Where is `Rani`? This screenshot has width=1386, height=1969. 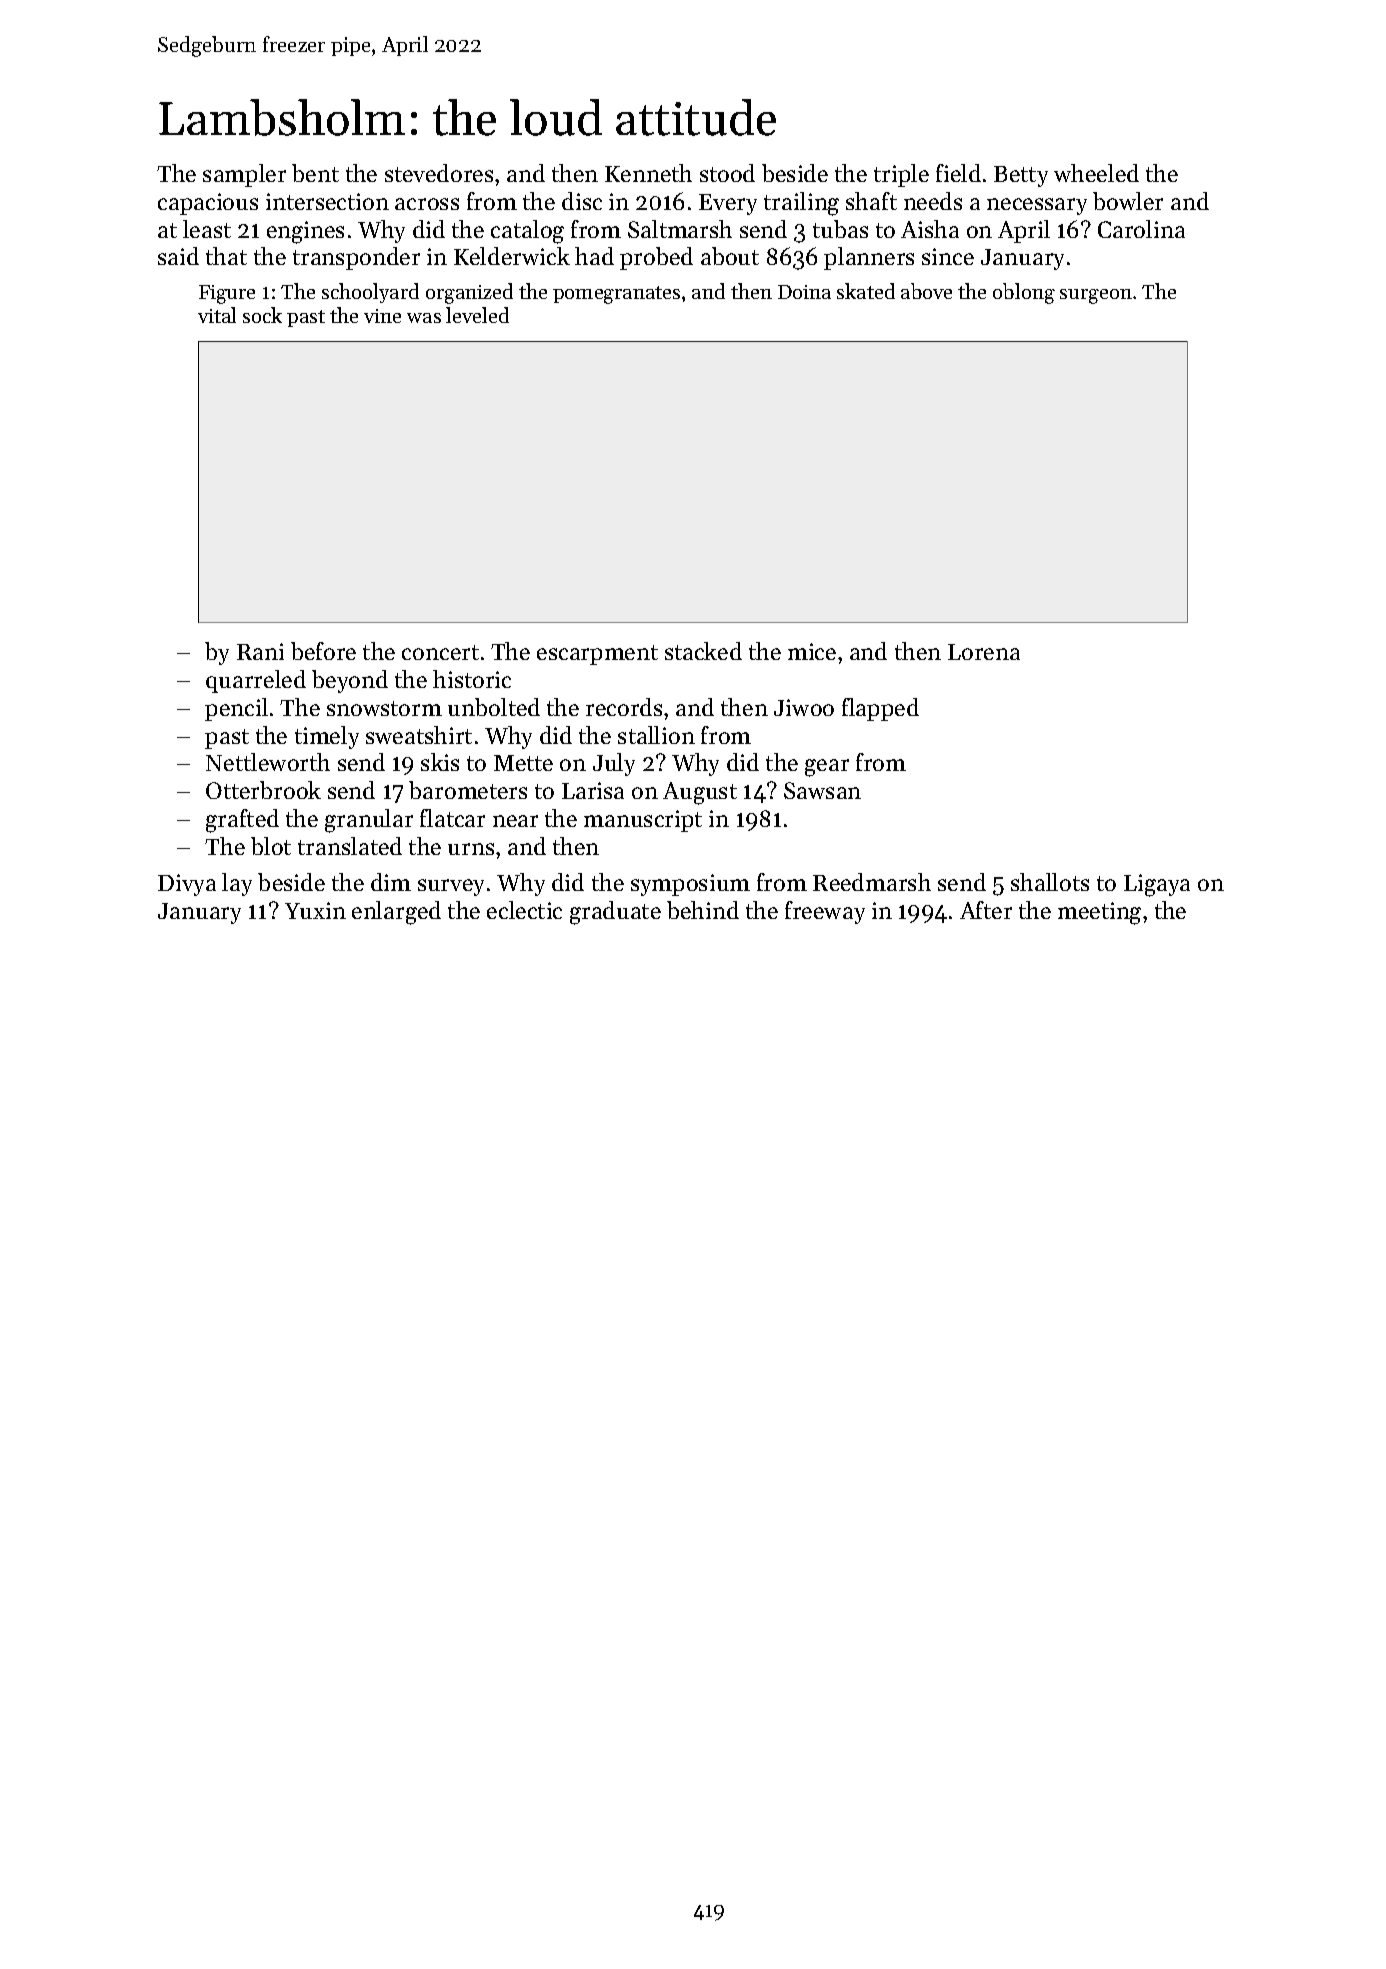
Rani is located at coordinates (260, 651).
